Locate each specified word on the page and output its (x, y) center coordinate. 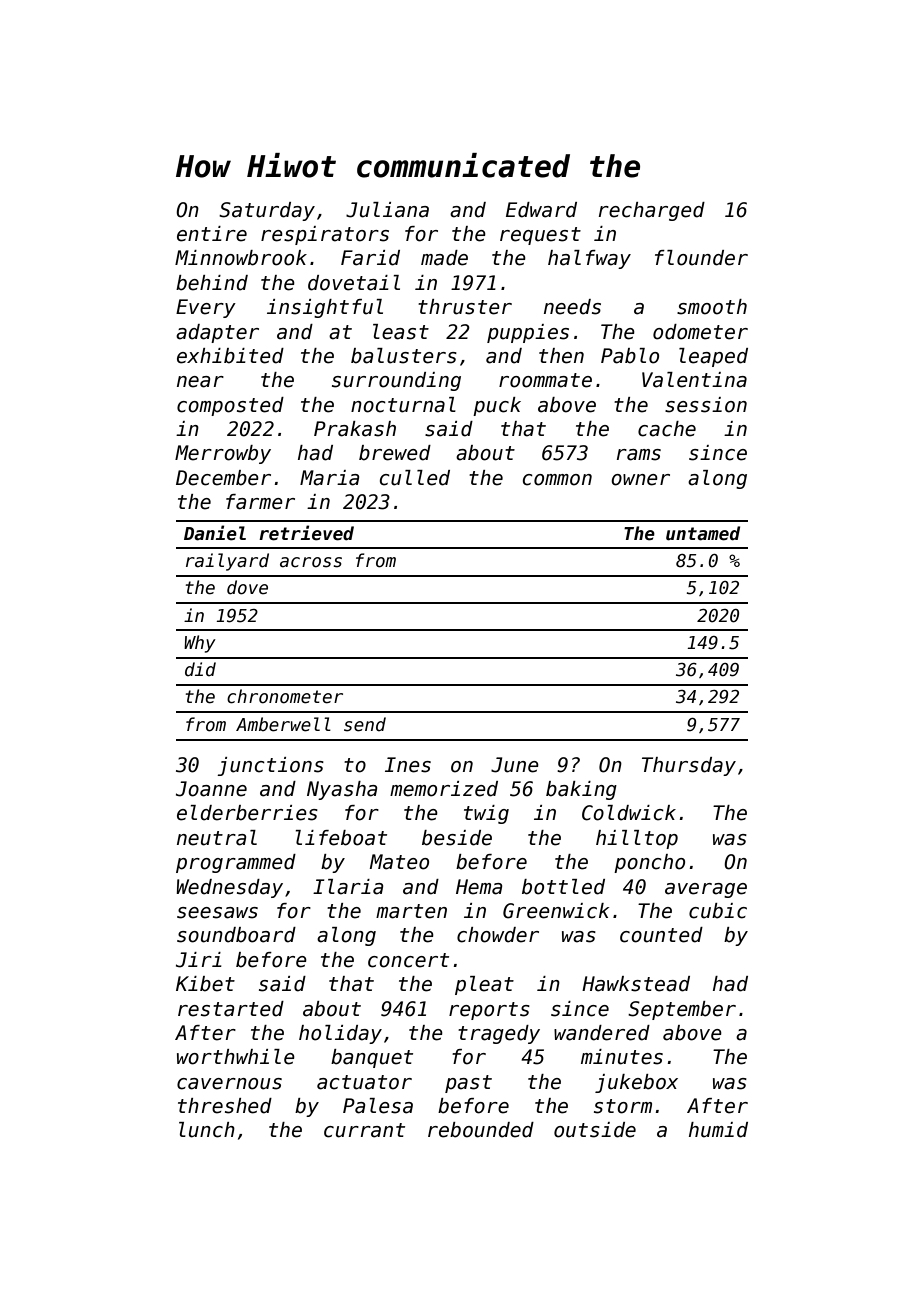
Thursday (689, 766)
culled (415, 478)
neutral (217, 838)
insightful (325, 308)
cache (667, 429)
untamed (703, 533)
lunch (207, 1130)
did (200, 669)
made (444, 258)
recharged (652, 211)
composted (230, 406)
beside (457, 838)
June (515, 765)
